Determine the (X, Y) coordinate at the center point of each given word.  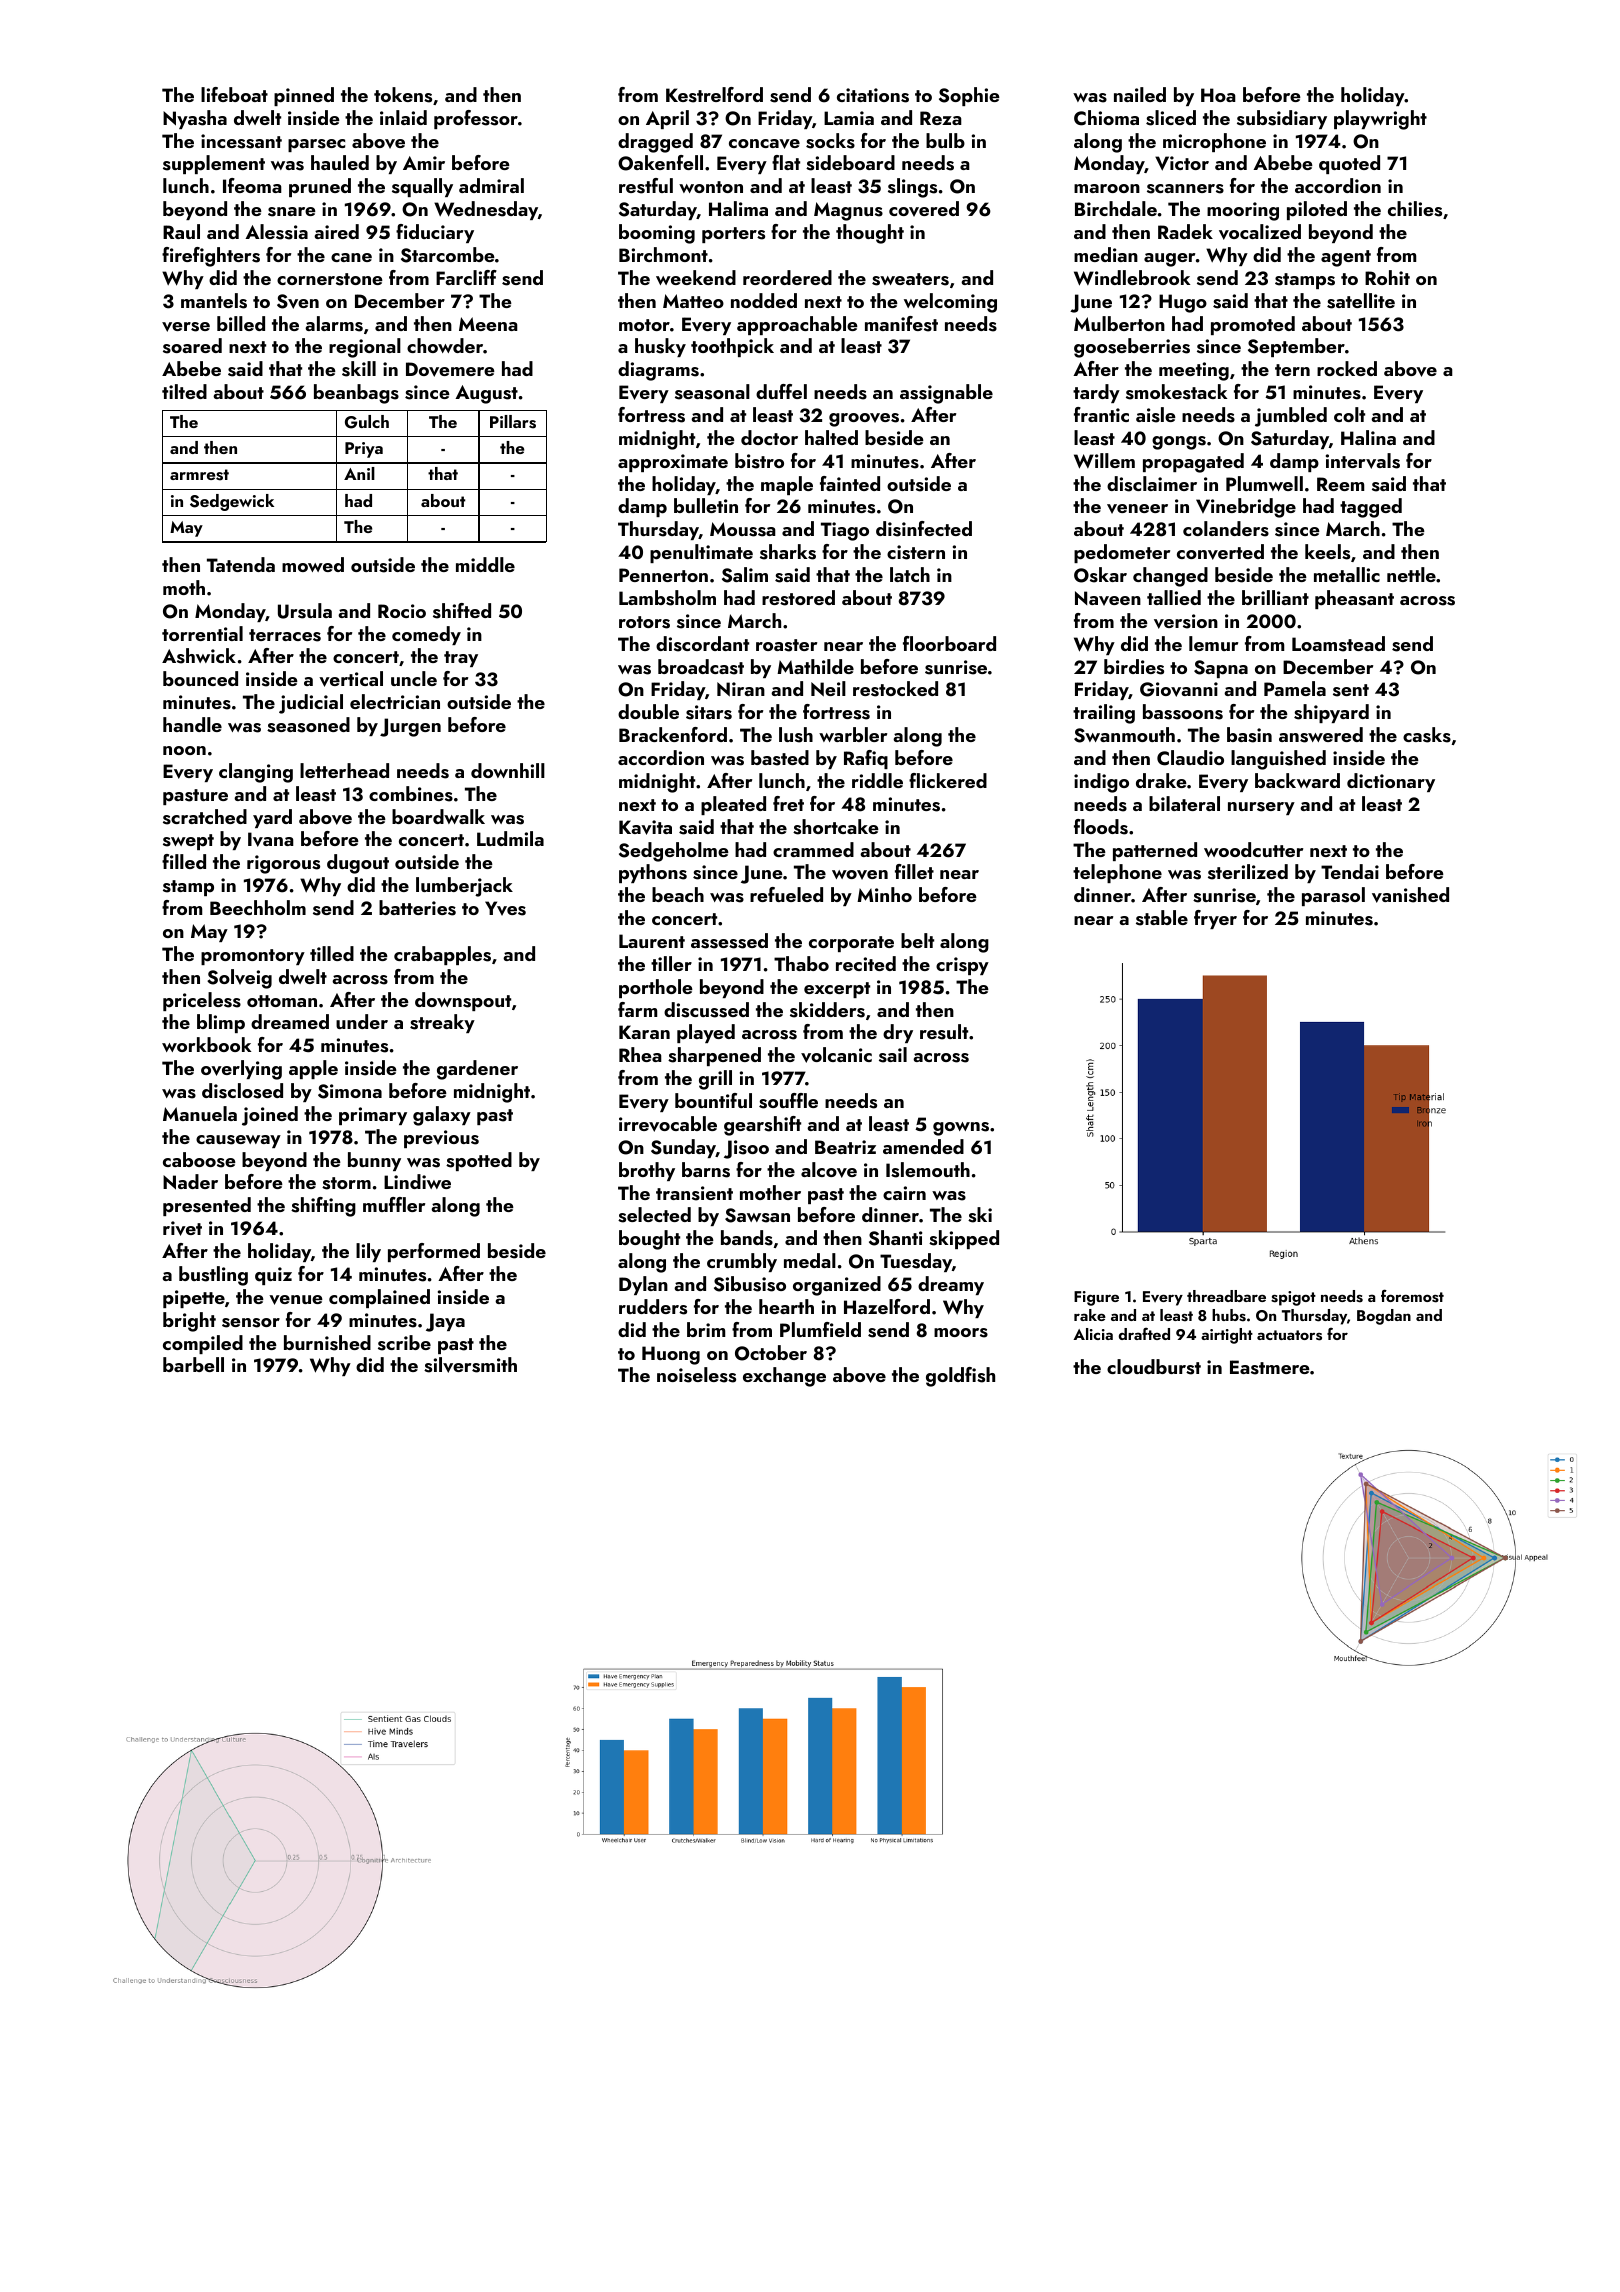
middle (485, 564)
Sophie (969, 96)
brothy (647, 1171)
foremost (1412, 1296)
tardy (1096, 393)
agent (1346, 258)
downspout (463, 1001)
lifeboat (234, 94)
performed (434, 1252)
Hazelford (887, 1306)
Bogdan (1384, 1317)
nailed (1140, 94)
